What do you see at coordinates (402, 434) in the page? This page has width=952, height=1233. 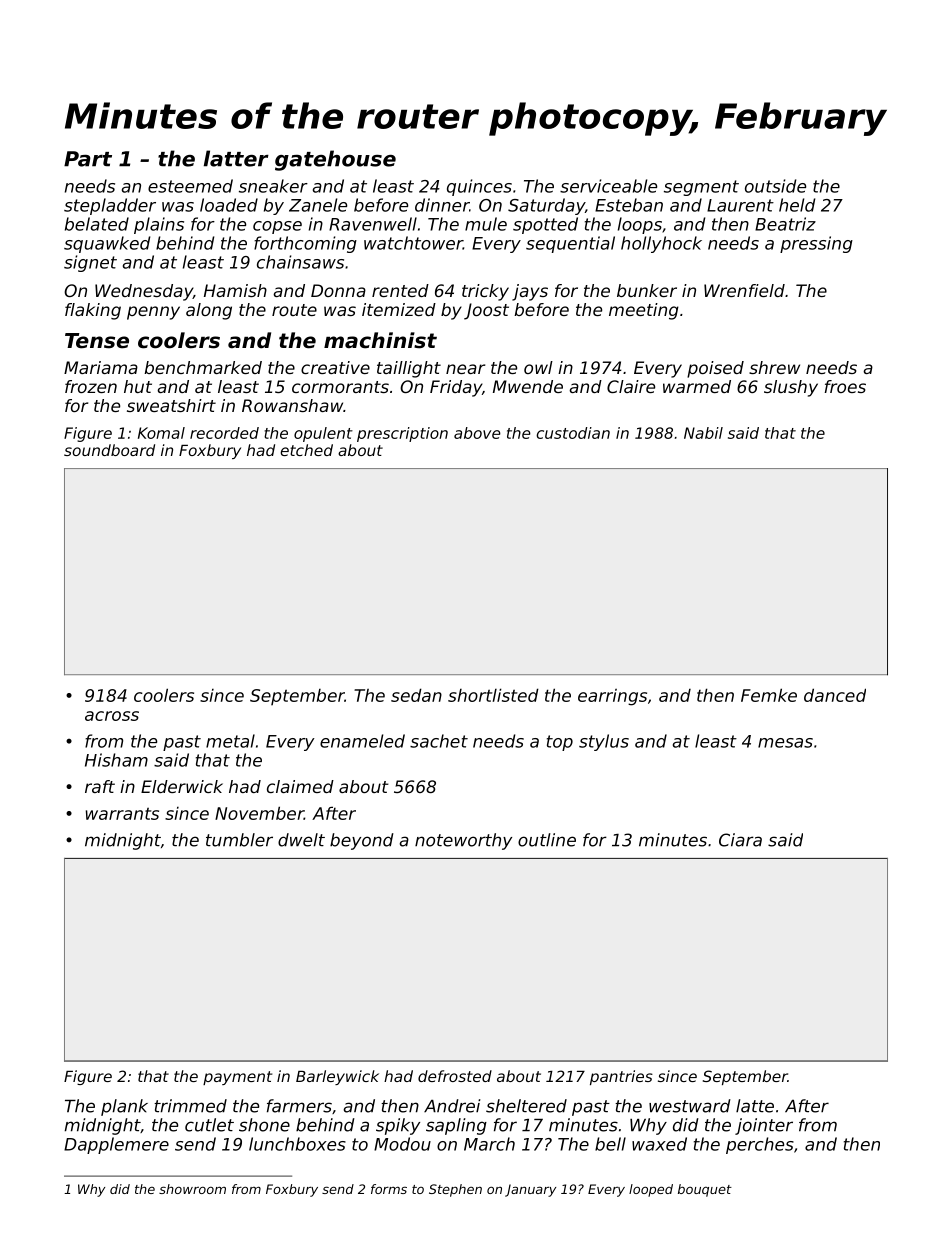 I see `prescription` at bounding box center [402, 434].
